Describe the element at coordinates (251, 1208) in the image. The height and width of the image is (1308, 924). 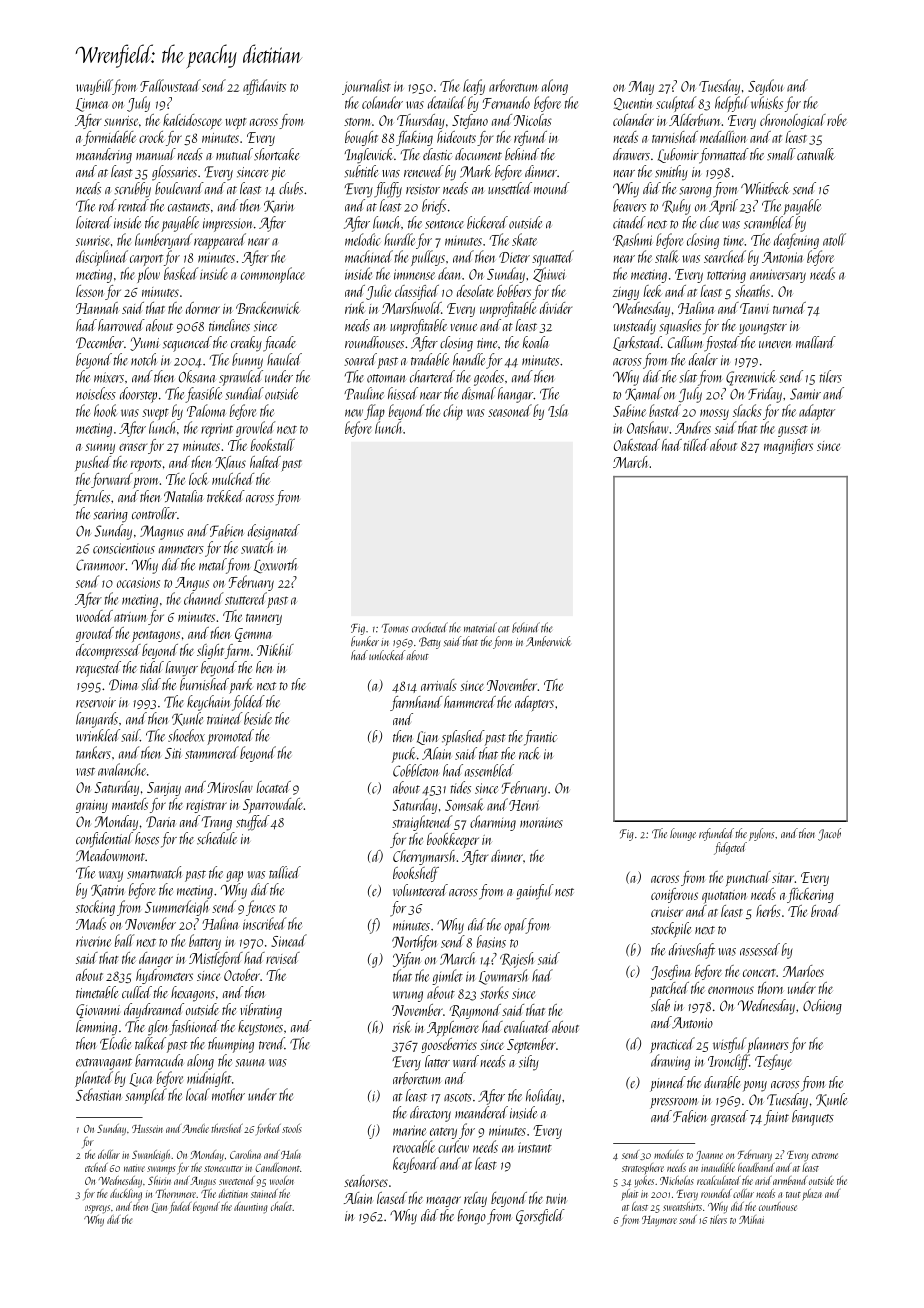
I see `daunting` at that location.
